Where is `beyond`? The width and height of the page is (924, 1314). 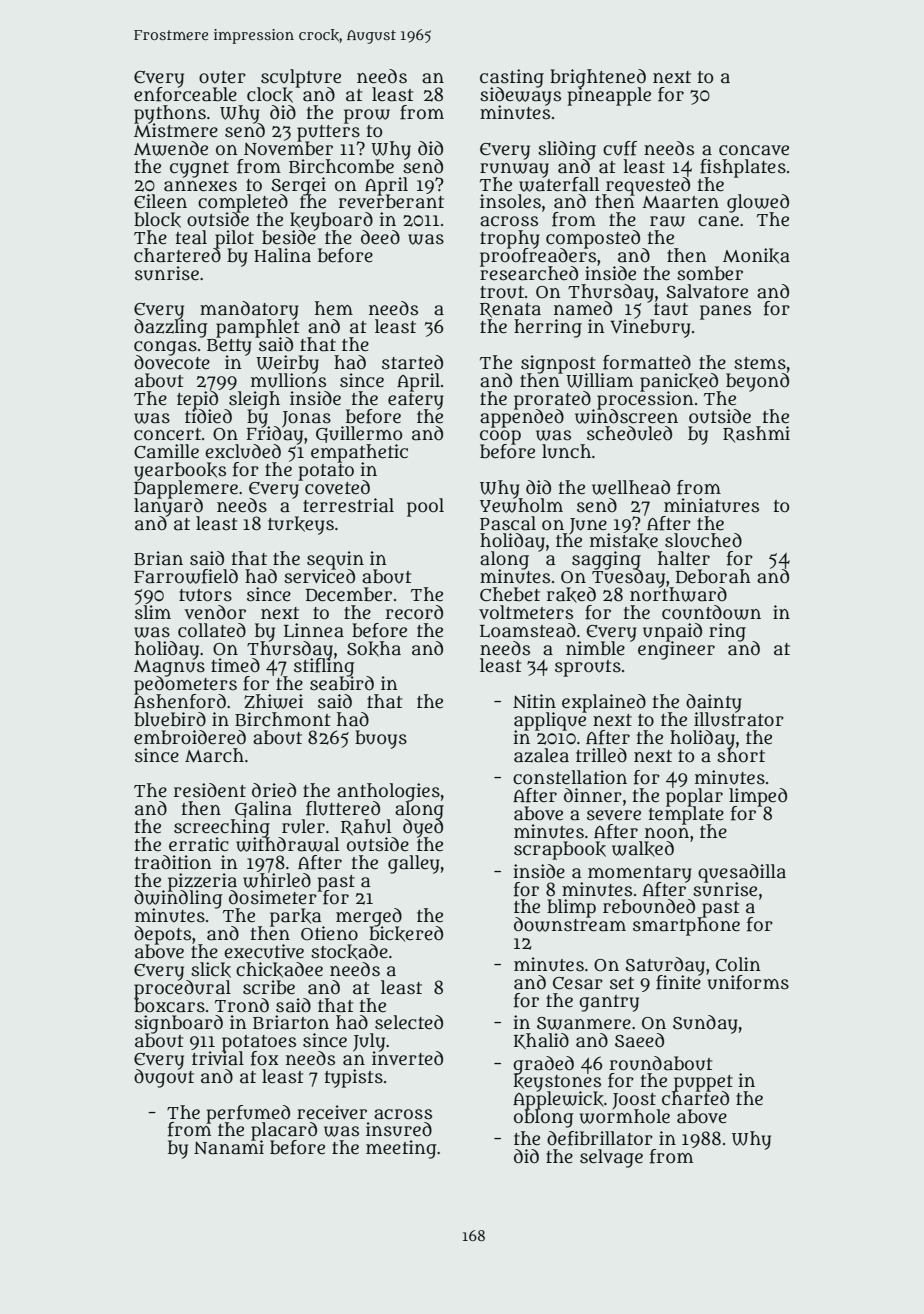
beyond is located at coordinates (757, 382).
